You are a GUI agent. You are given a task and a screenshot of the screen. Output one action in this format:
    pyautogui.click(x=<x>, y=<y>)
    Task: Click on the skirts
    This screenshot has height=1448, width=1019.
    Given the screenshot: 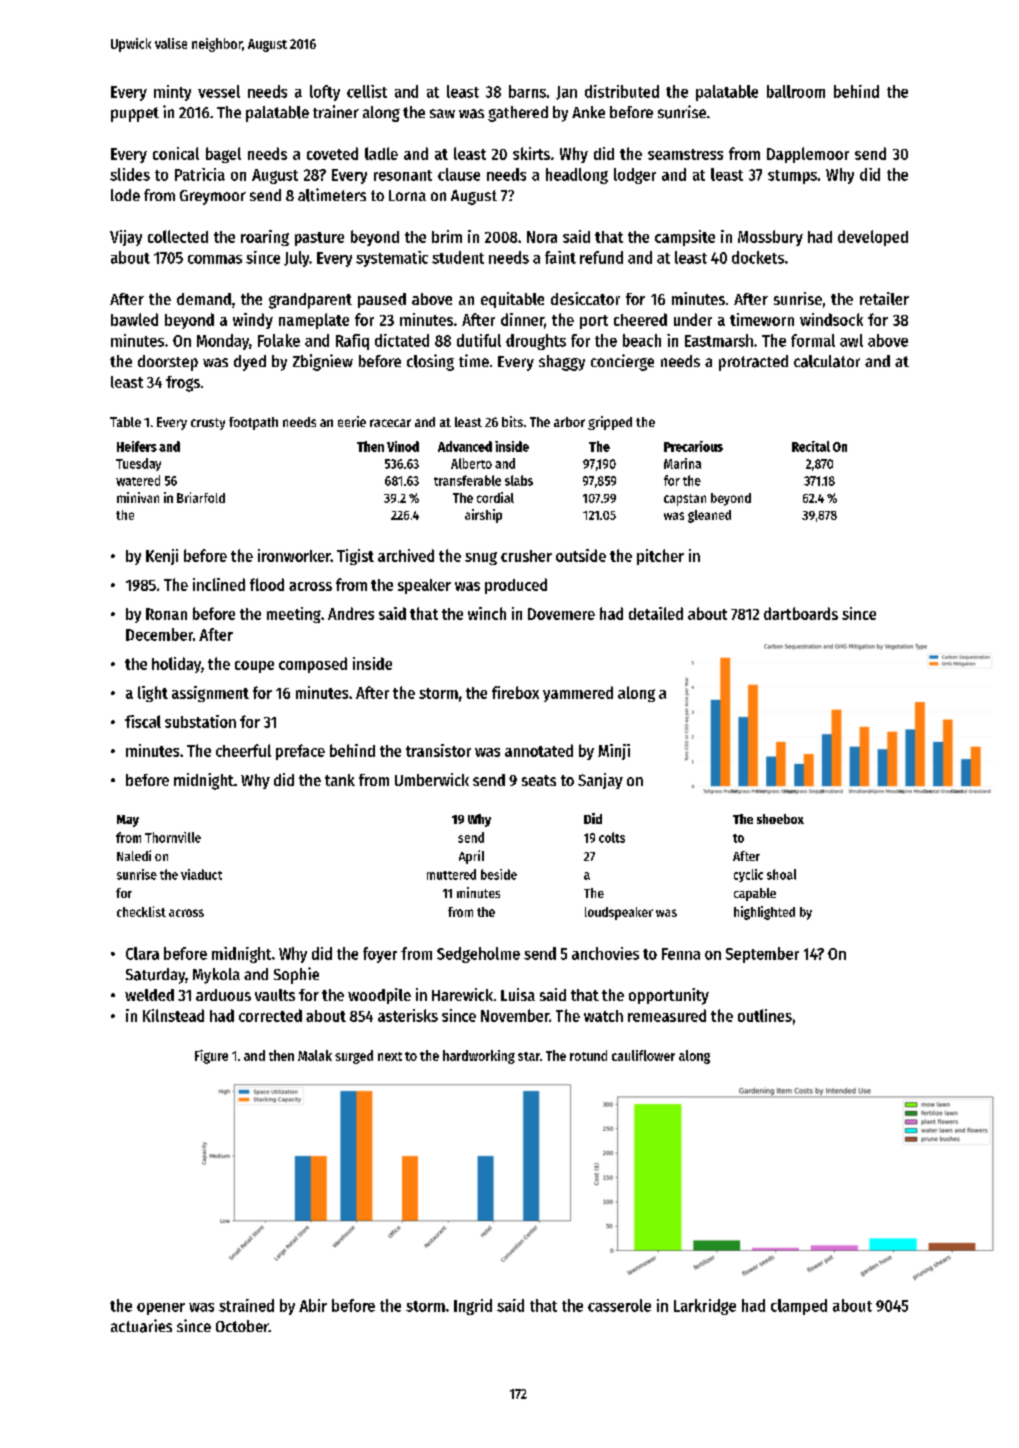 What is the action you would take?
    pyautogui.click(x=531, y=153)
